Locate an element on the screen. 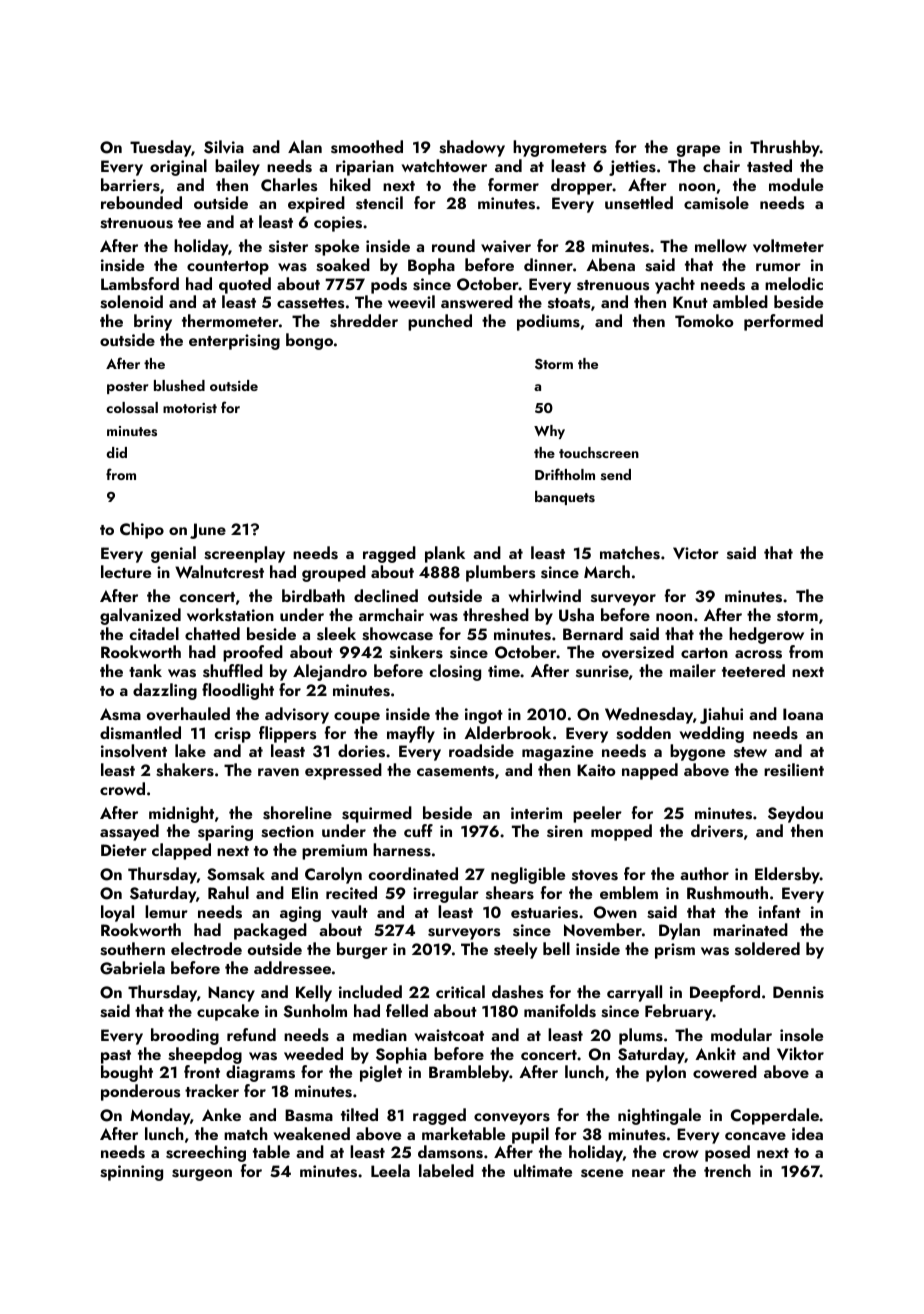  former is located at coordinates (513, 184).
